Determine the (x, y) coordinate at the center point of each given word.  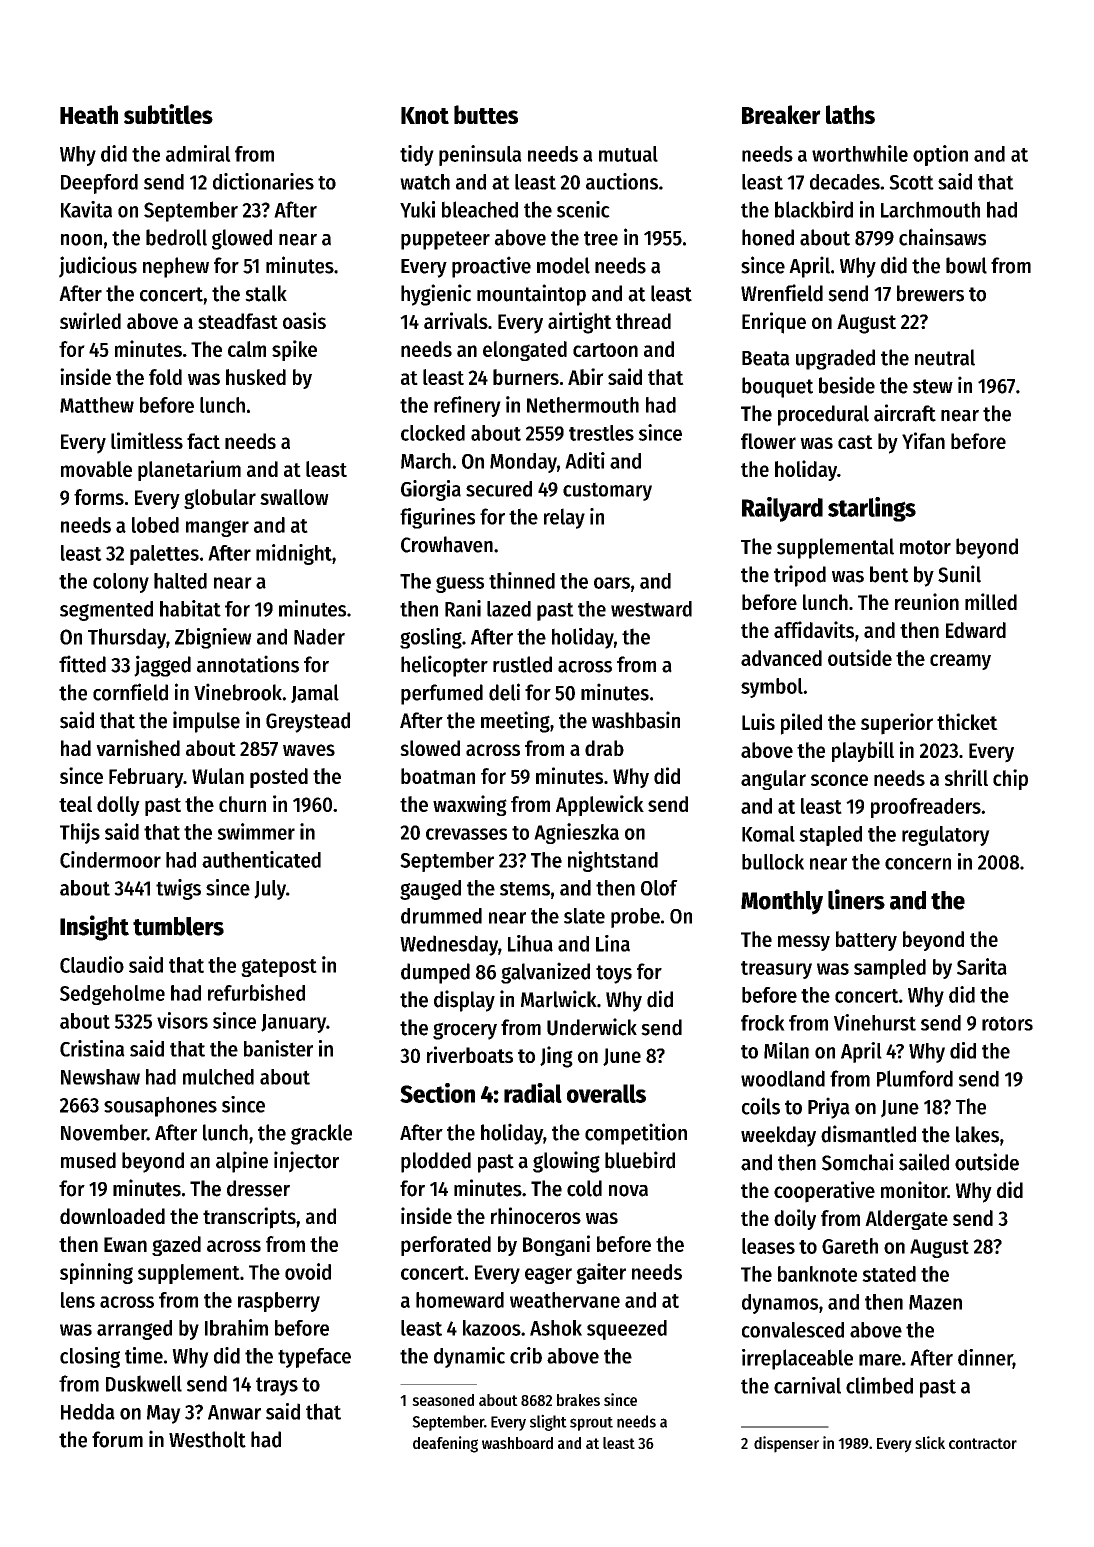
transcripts (249, 1218)
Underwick (592, 1027)
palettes (164, 555)
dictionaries (263, 181)
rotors (1007, 1023)
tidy (417, 155)
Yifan (923, 440)
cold (584, 1188)
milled (991, 601)
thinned (522, 580)
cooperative (824, 1192)
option (940, 155)
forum (117, 1439)
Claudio (92, 964)
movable (96, 469)
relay (564, 518)
